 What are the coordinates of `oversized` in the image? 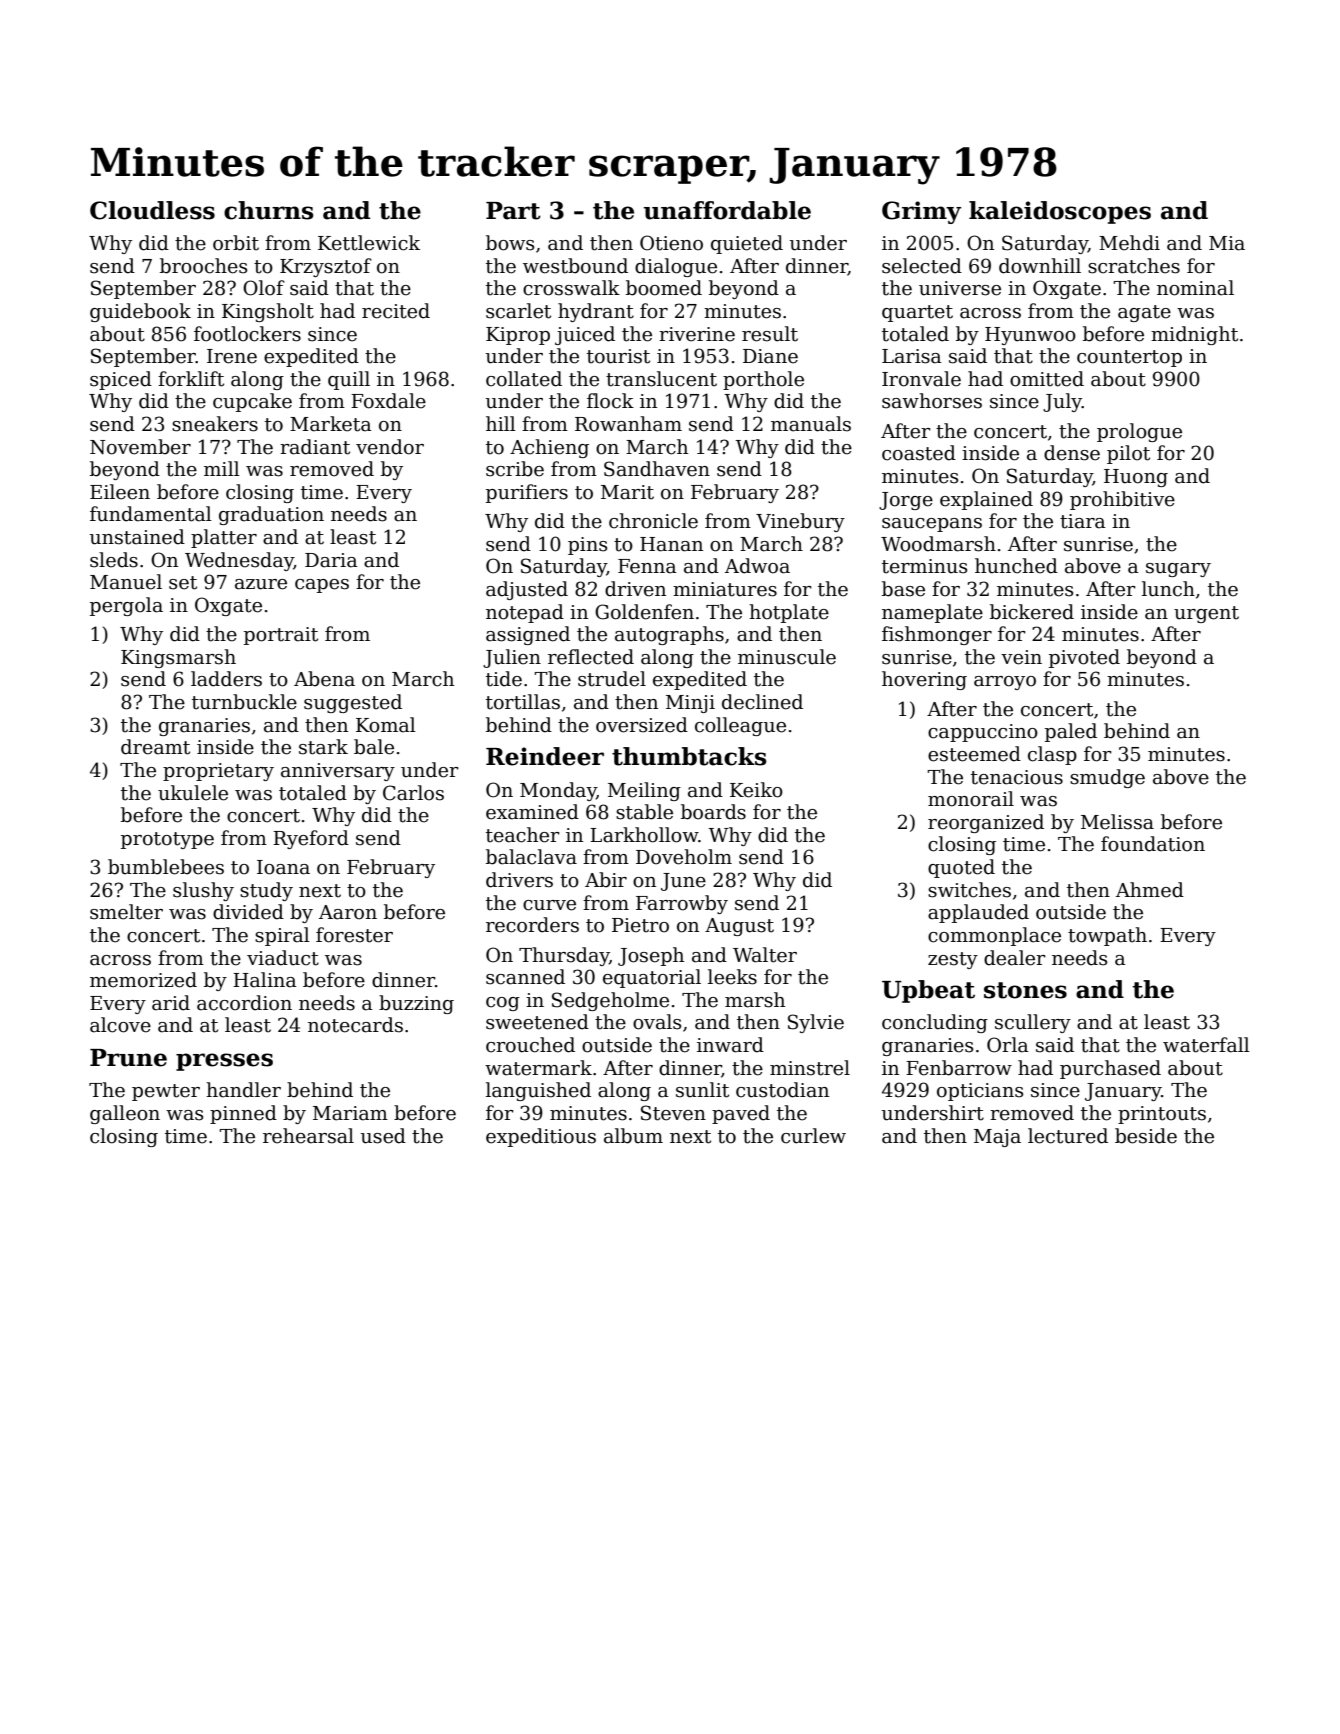 It's located at (642, 725).
